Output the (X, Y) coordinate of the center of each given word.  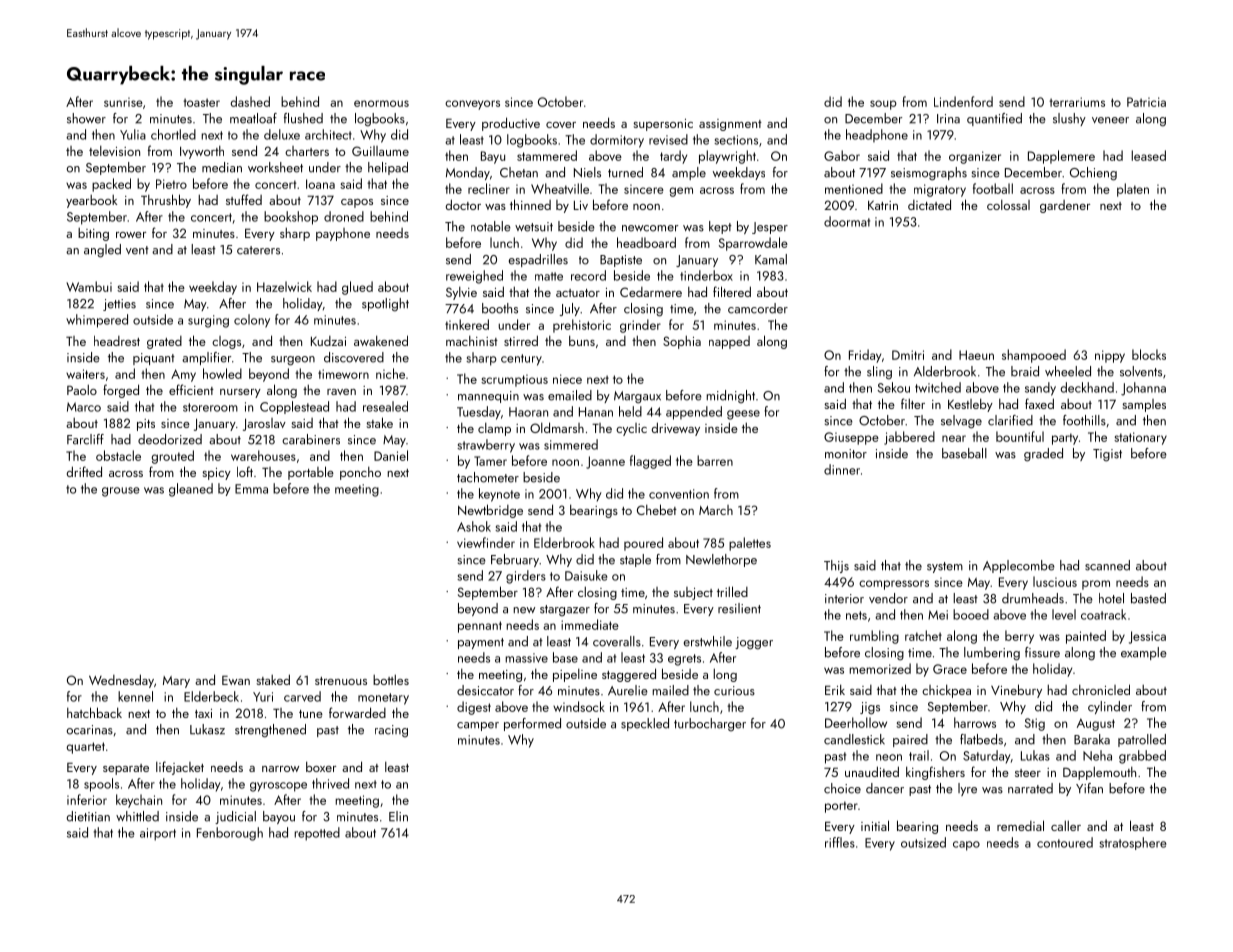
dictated (929, 204)
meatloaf (253, 118)
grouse (120, 492)
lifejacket (180, 768)
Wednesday (121, 681)
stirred (521, 340)
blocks (1149, 354)
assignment (730, 125)
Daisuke (586, 575)
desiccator (485, 690)
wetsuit (534, 227)
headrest (117, 341)
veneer (1110, 120)
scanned (1107, 565)
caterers (258, 250)
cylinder (1110, 707)
